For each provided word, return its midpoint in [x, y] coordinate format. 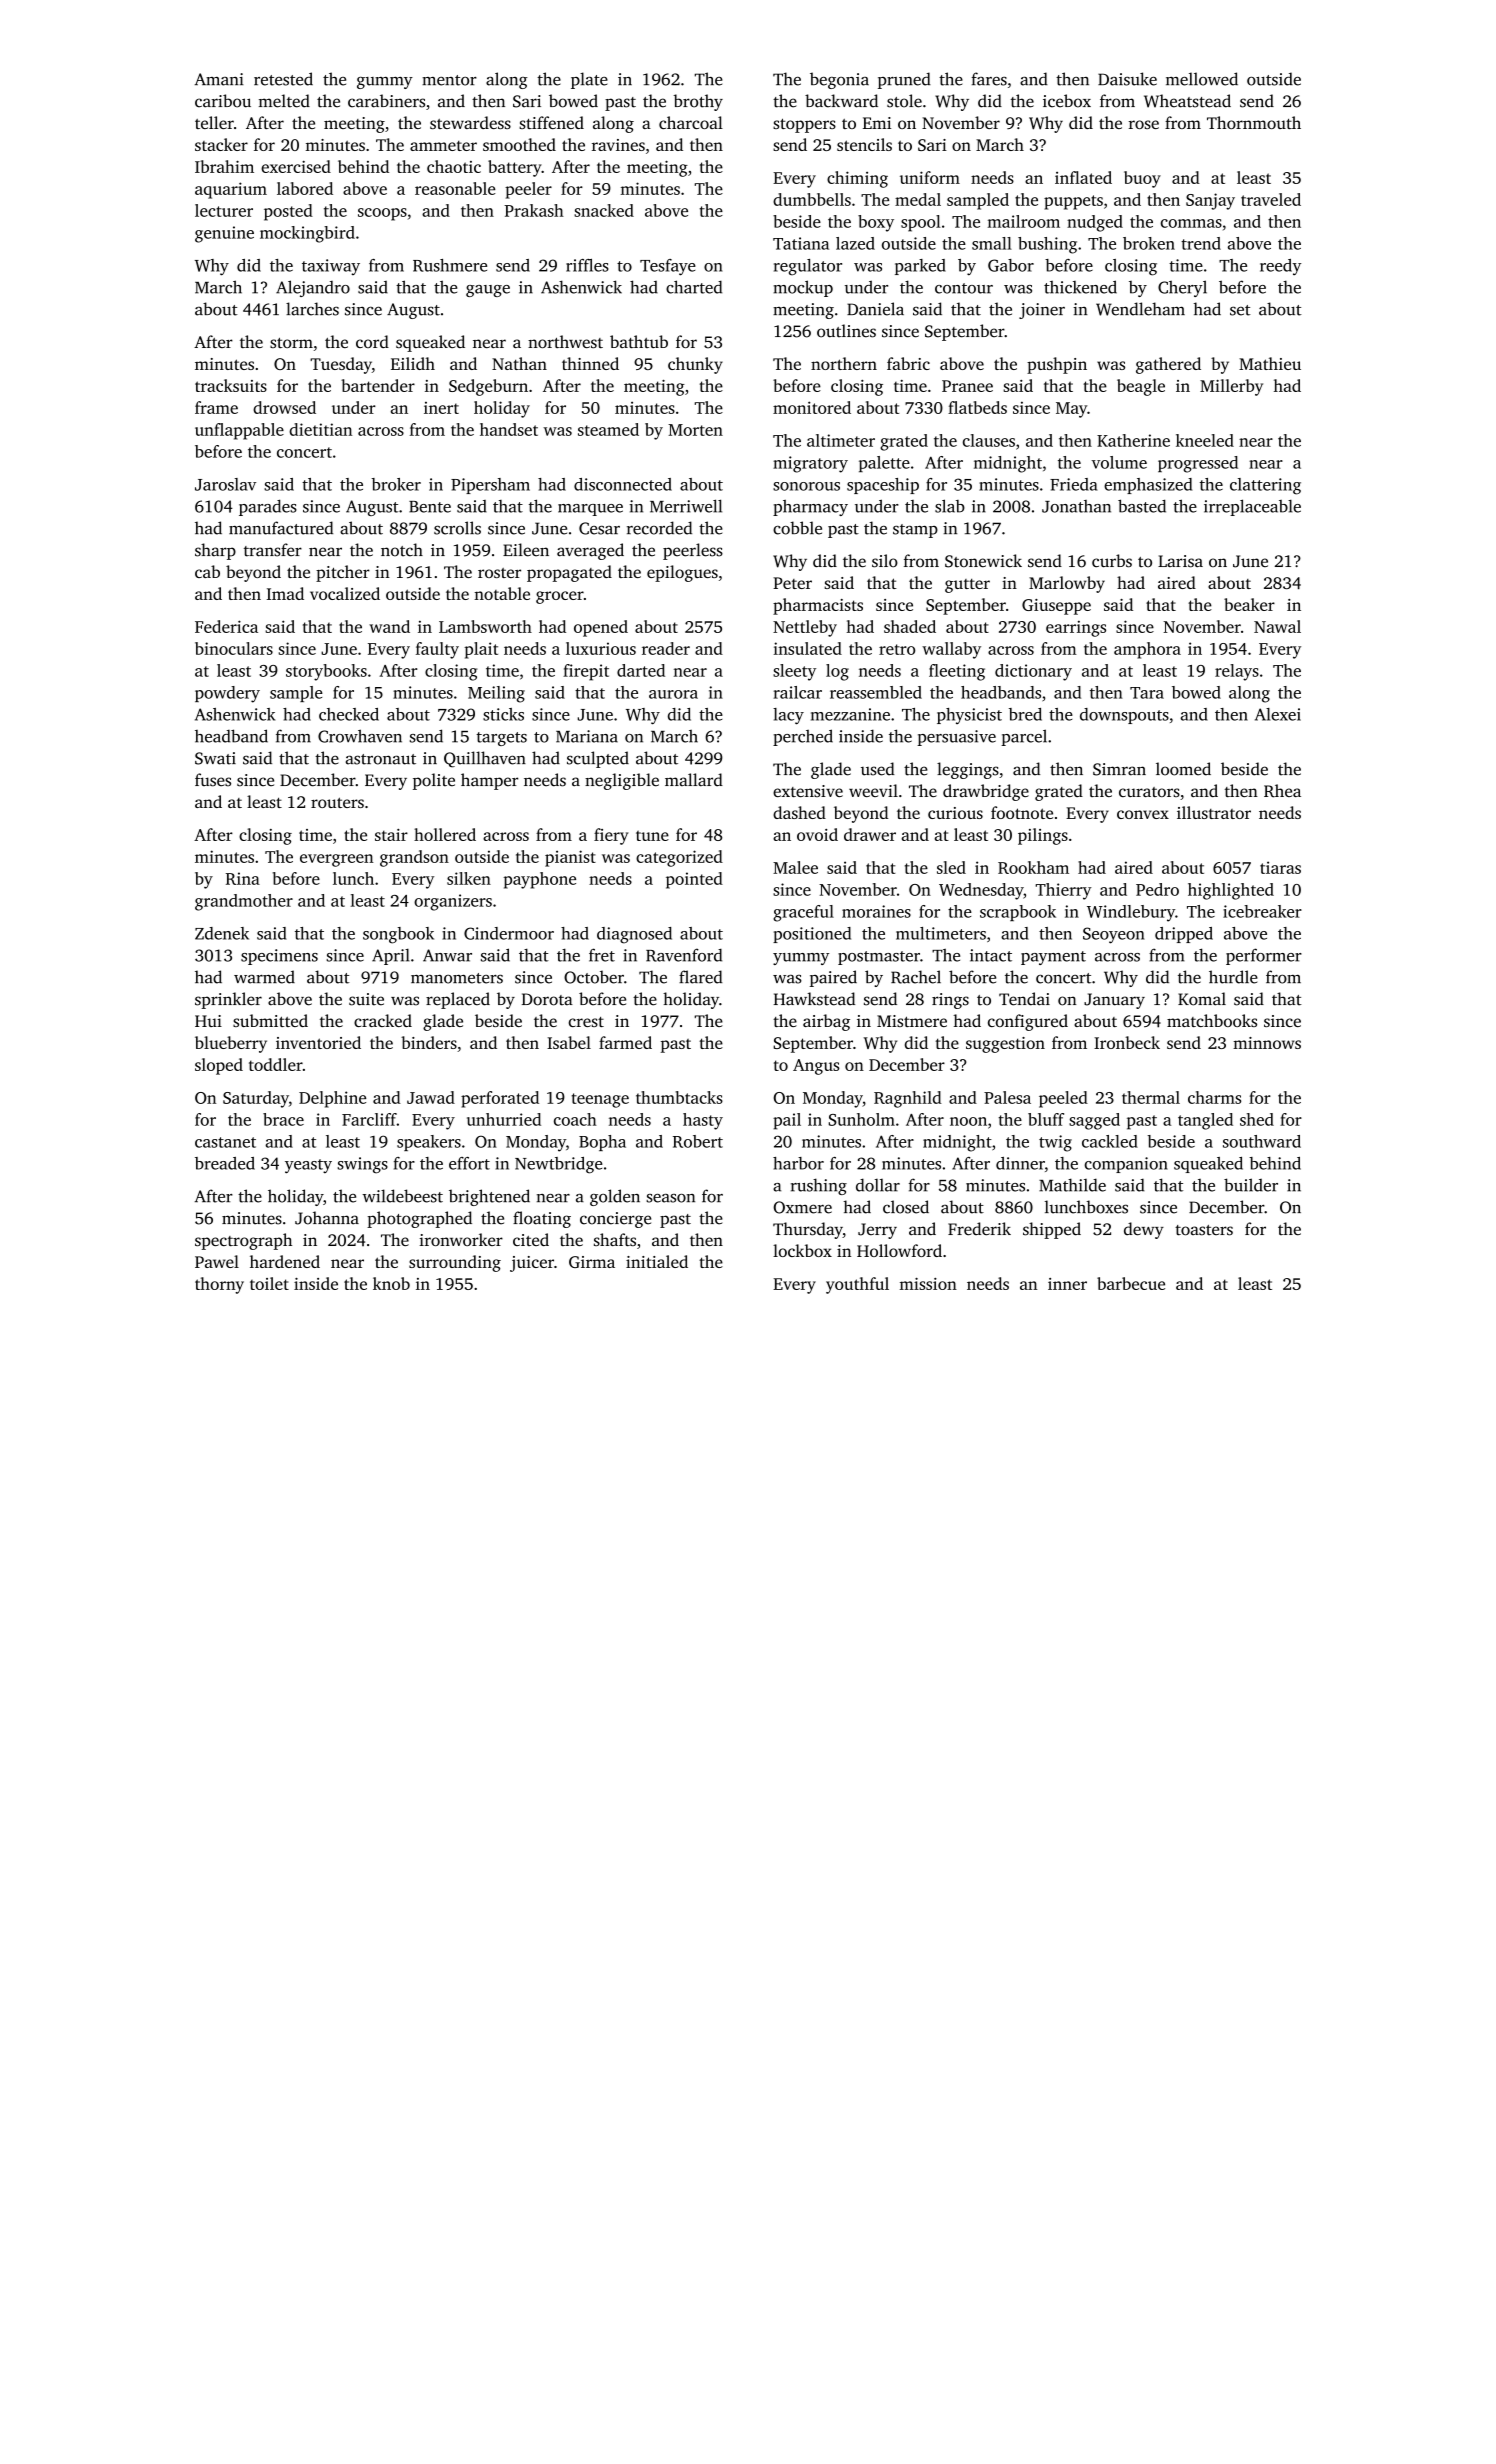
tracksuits [231, 385]
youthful [857, 1285]
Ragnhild [908, 1099]
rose [1144, 124]
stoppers [804, 125]
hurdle [1233, 977]
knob [391, 1283]
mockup [803, 288]
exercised [296, 166]
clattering [1265, 486]
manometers [457, 978]
